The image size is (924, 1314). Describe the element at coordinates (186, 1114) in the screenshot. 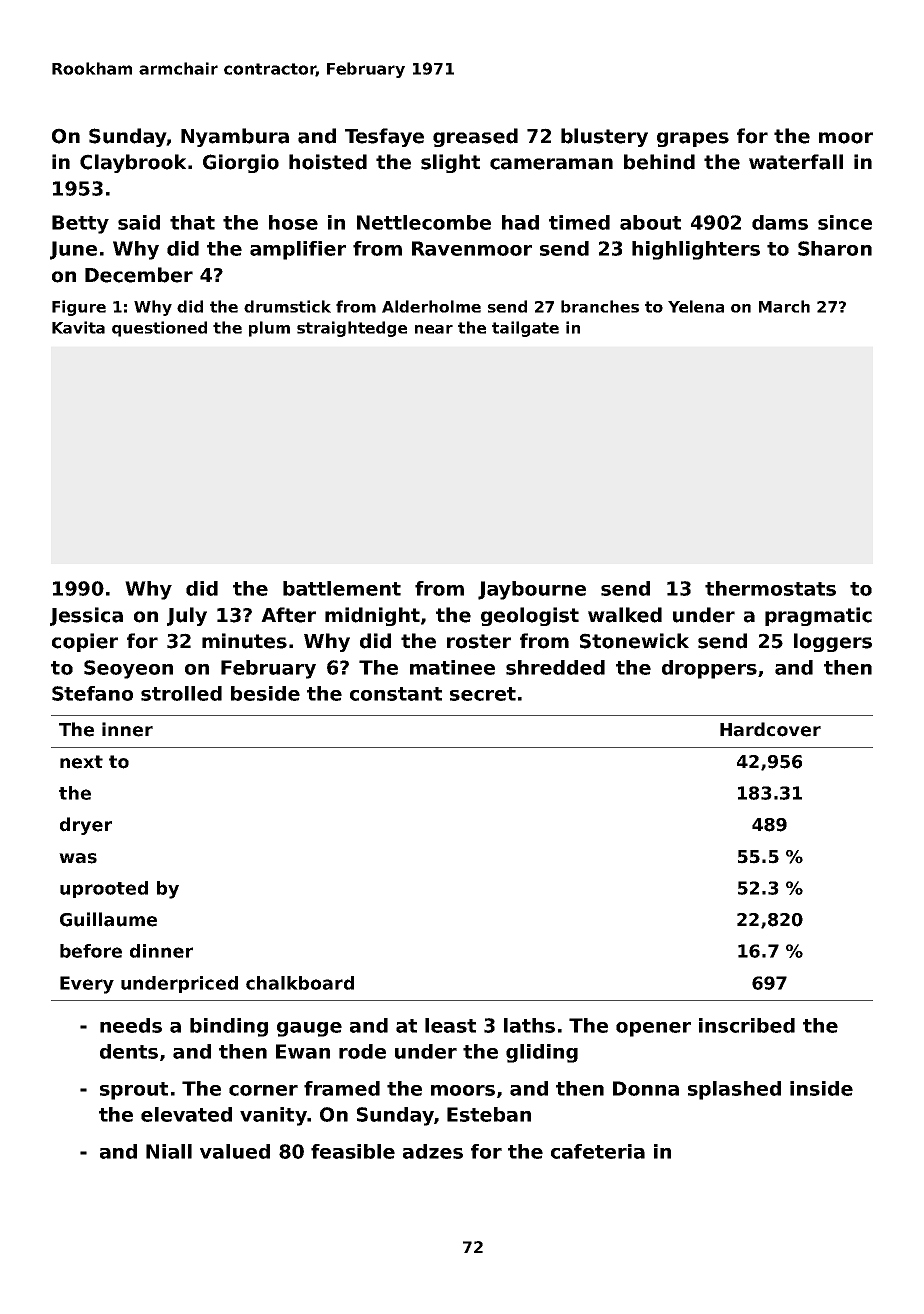

I see `elevated` at that location.
